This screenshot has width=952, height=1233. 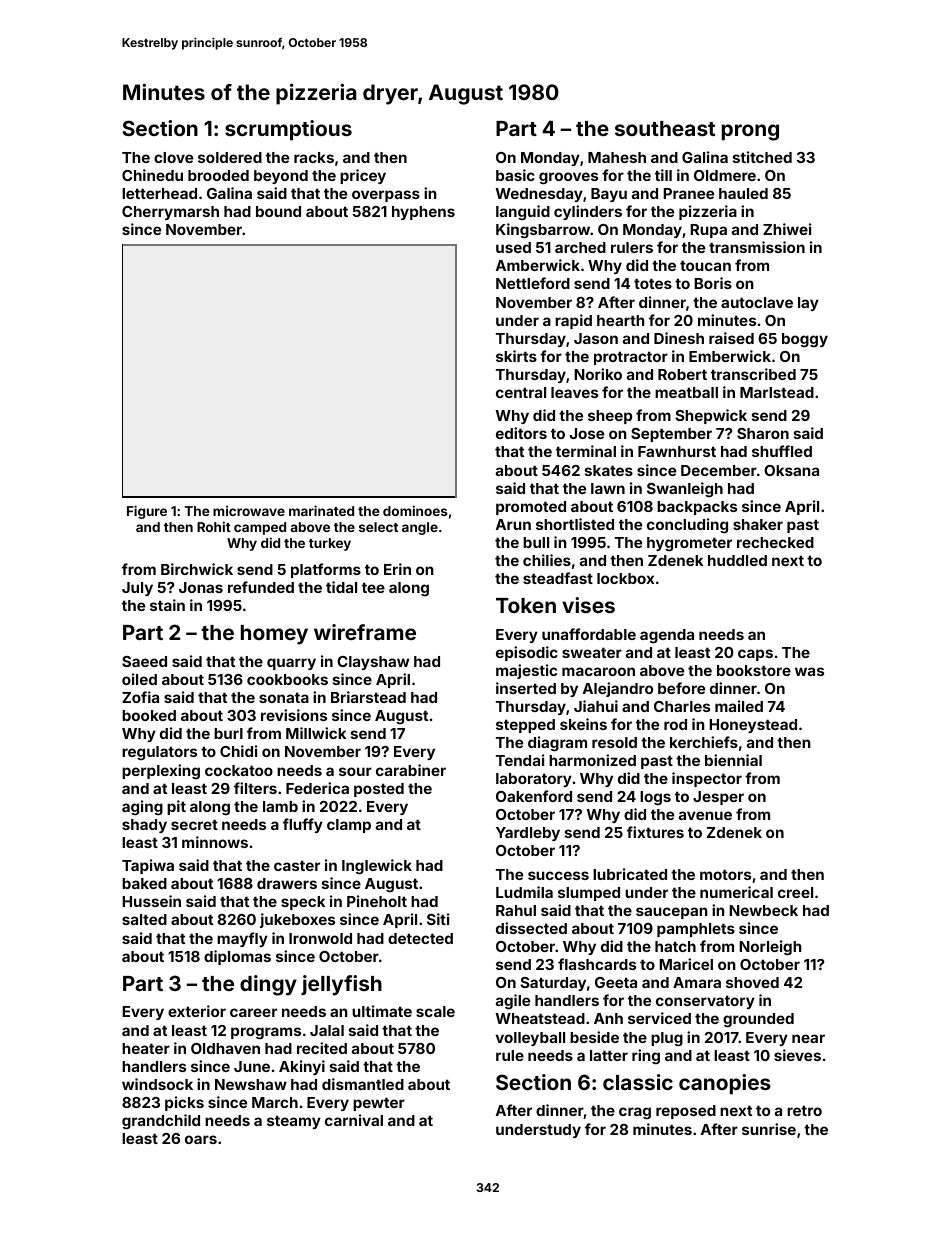 What do you see at coordinates (354, 1120) in the screenshot?
I see `carnival` at bounding box center [354, 1120].
